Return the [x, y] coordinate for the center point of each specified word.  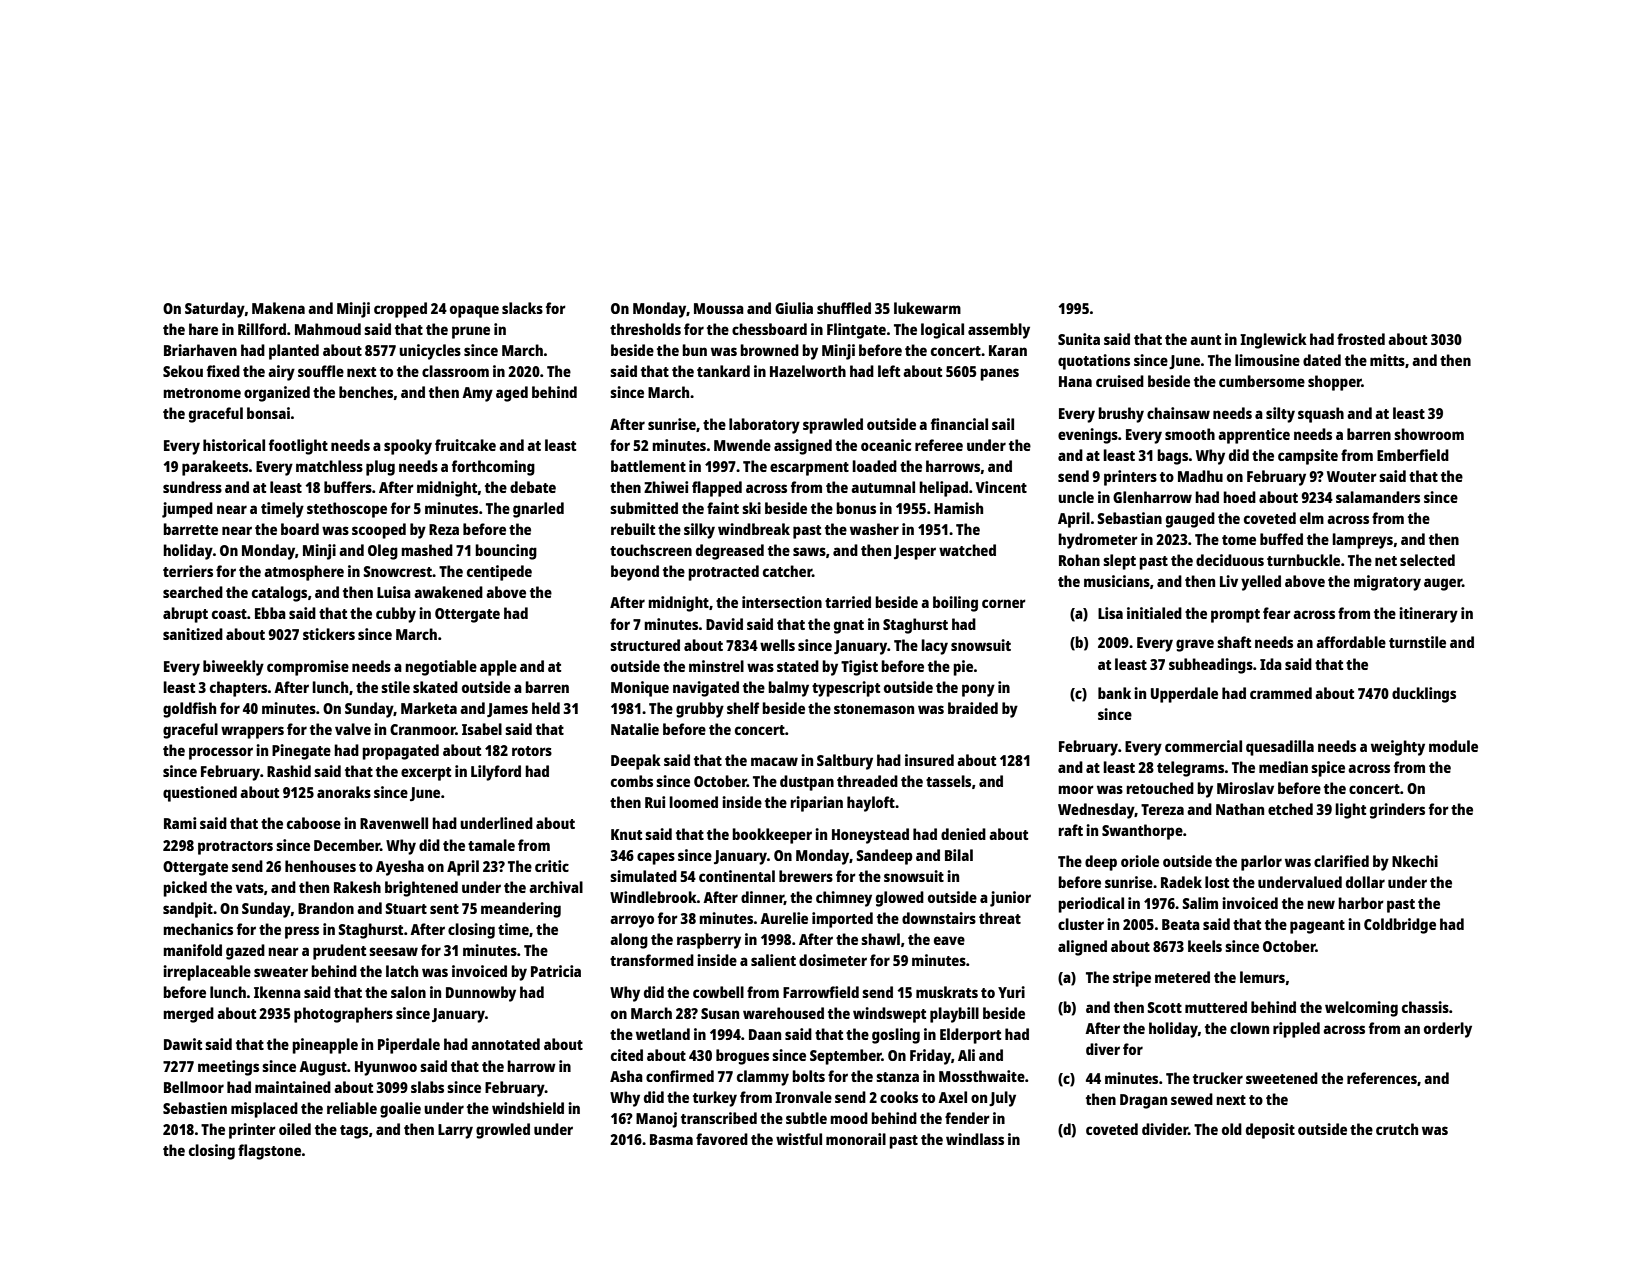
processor [221, 753]
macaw [774, 761]
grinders [1397, 811]
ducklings [1424, 695]
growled [503, 1131]
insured [929, 760]
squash [1321, 415]
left [889, 371]
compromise [308, 668]
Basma [671, 1139]
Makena [278, 308]
